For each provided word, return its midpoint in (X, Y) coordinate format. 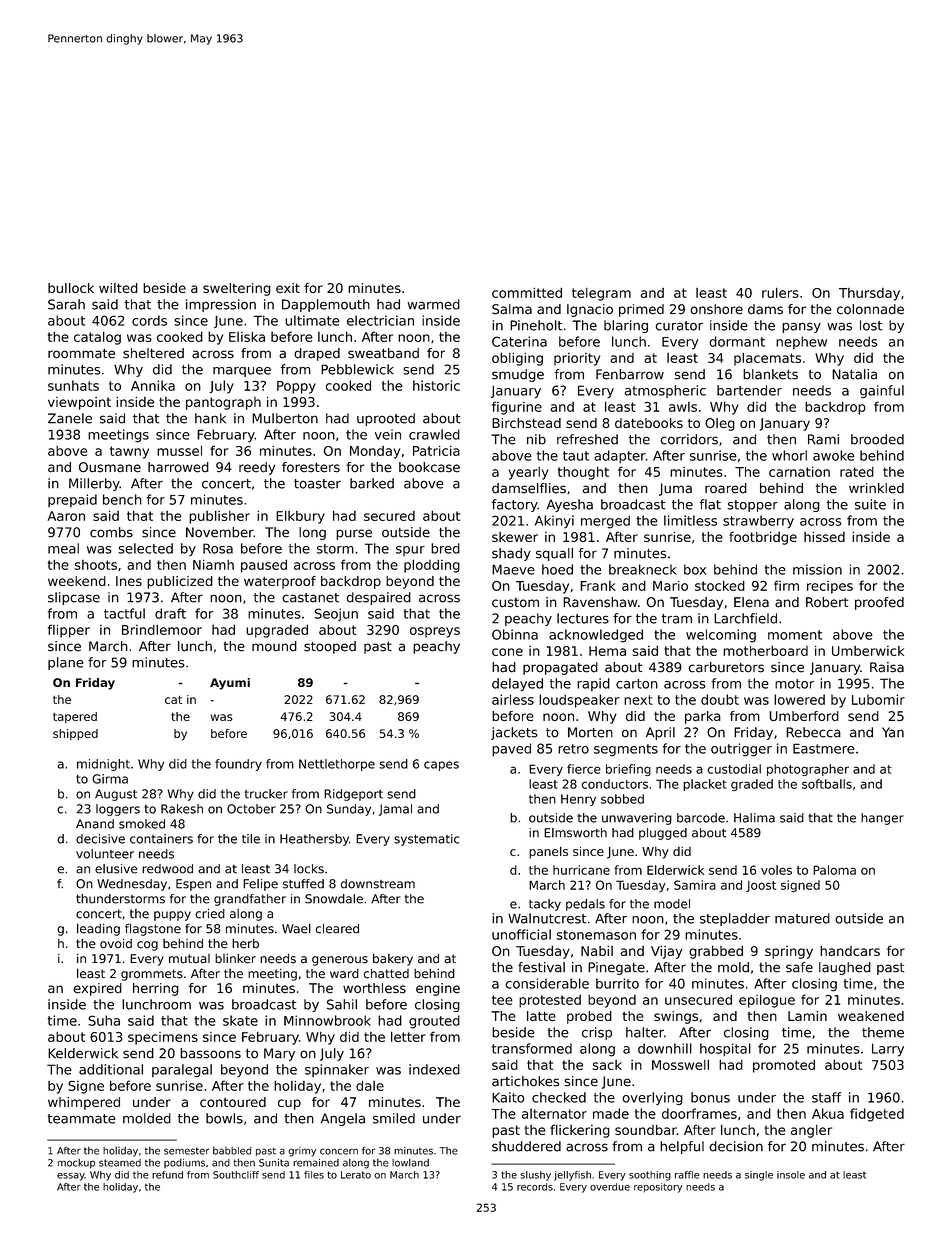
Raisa (887, 667)
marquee (242, 372)
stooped (330, 647)
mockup (76, 1163)
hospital (725, 1049)
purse (354, 534)
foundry (238, 765)
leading (98, 929)
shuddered (526, 1146)
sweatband (383, 353)
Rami (823, 439)
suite (870, 504)
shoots (96, 565)
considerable (547, 983)
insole (791, 1175)
